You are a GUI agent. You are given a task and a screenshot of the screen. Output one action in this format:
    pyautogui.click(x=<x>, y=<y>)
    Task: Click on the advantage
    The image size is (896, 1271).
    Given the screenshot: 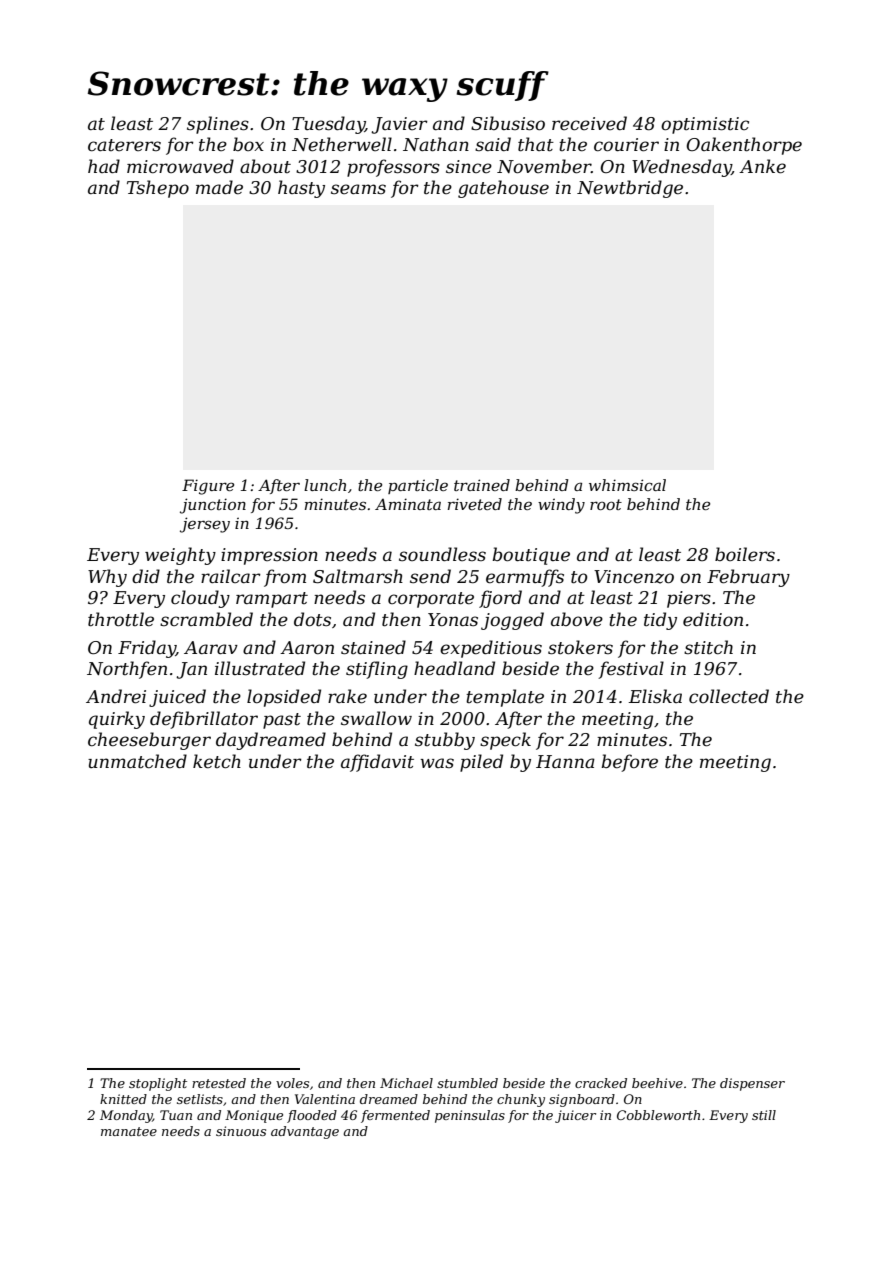 What is the action you would take?
    pyautogui.click(x=305, y=1132)
